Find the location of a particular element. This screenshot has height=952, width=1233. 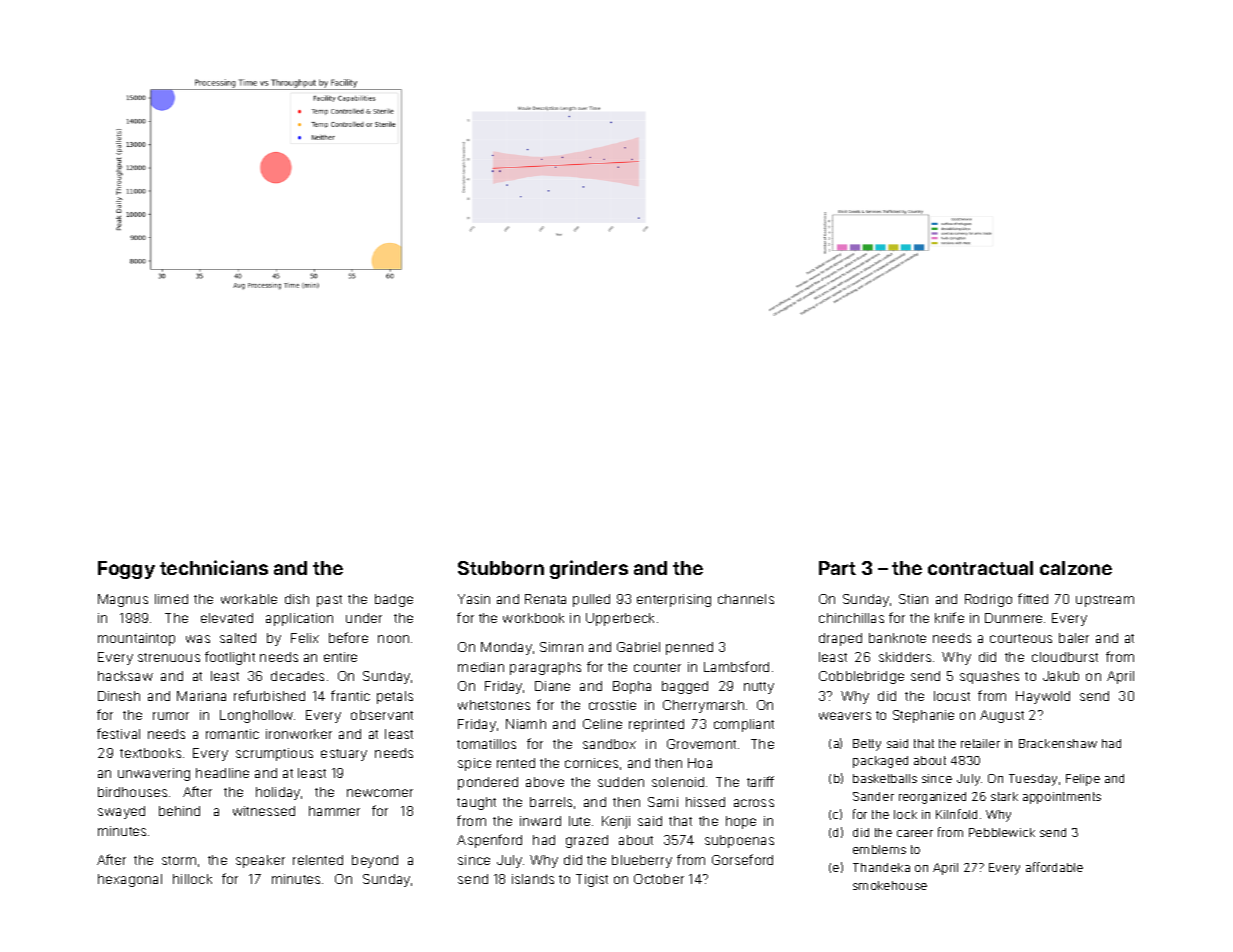

storm is located at coordinates (179, 860).
